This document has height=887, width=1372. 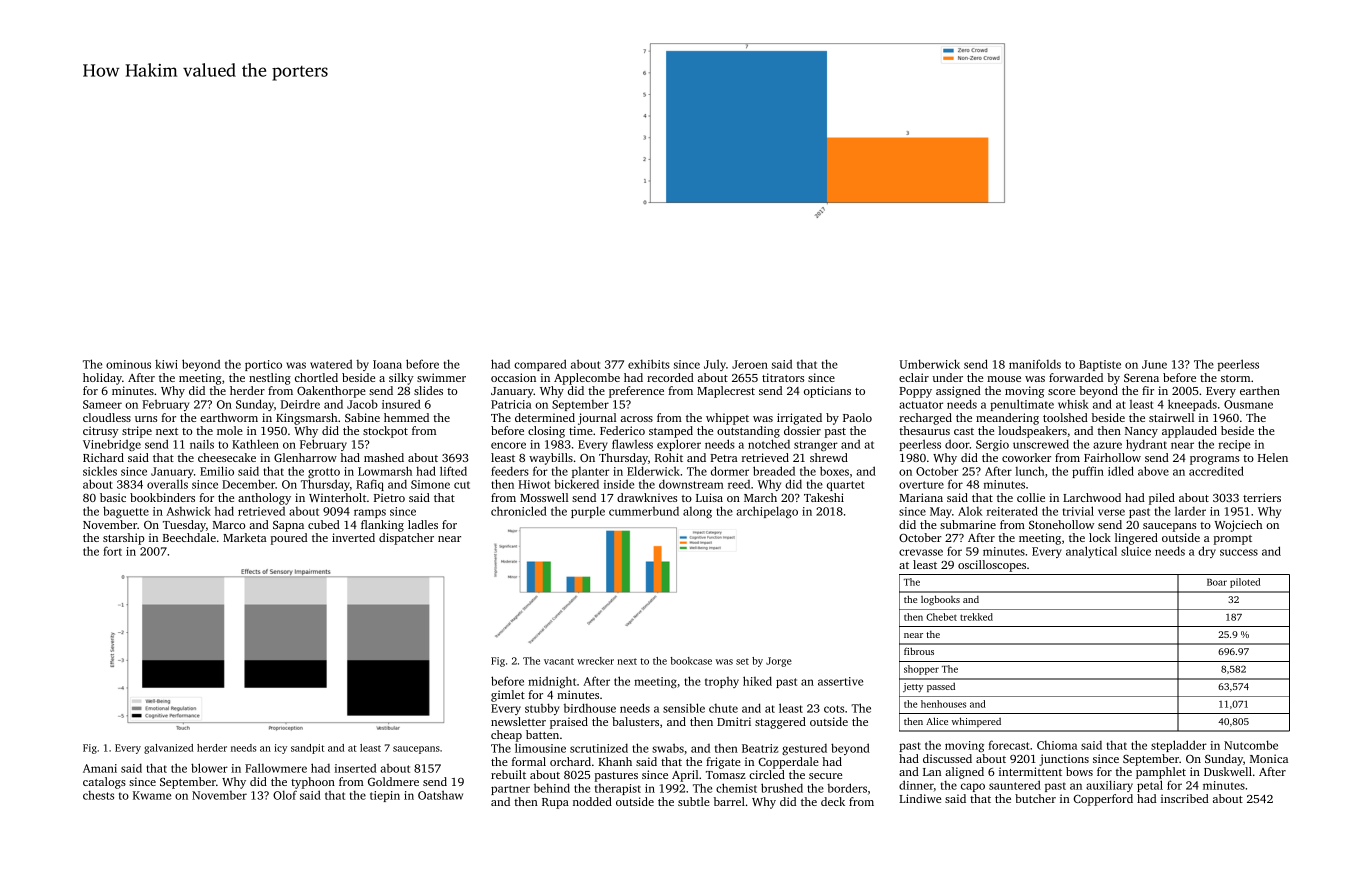 I want to click on vacant, so click(x=559, y=661).
